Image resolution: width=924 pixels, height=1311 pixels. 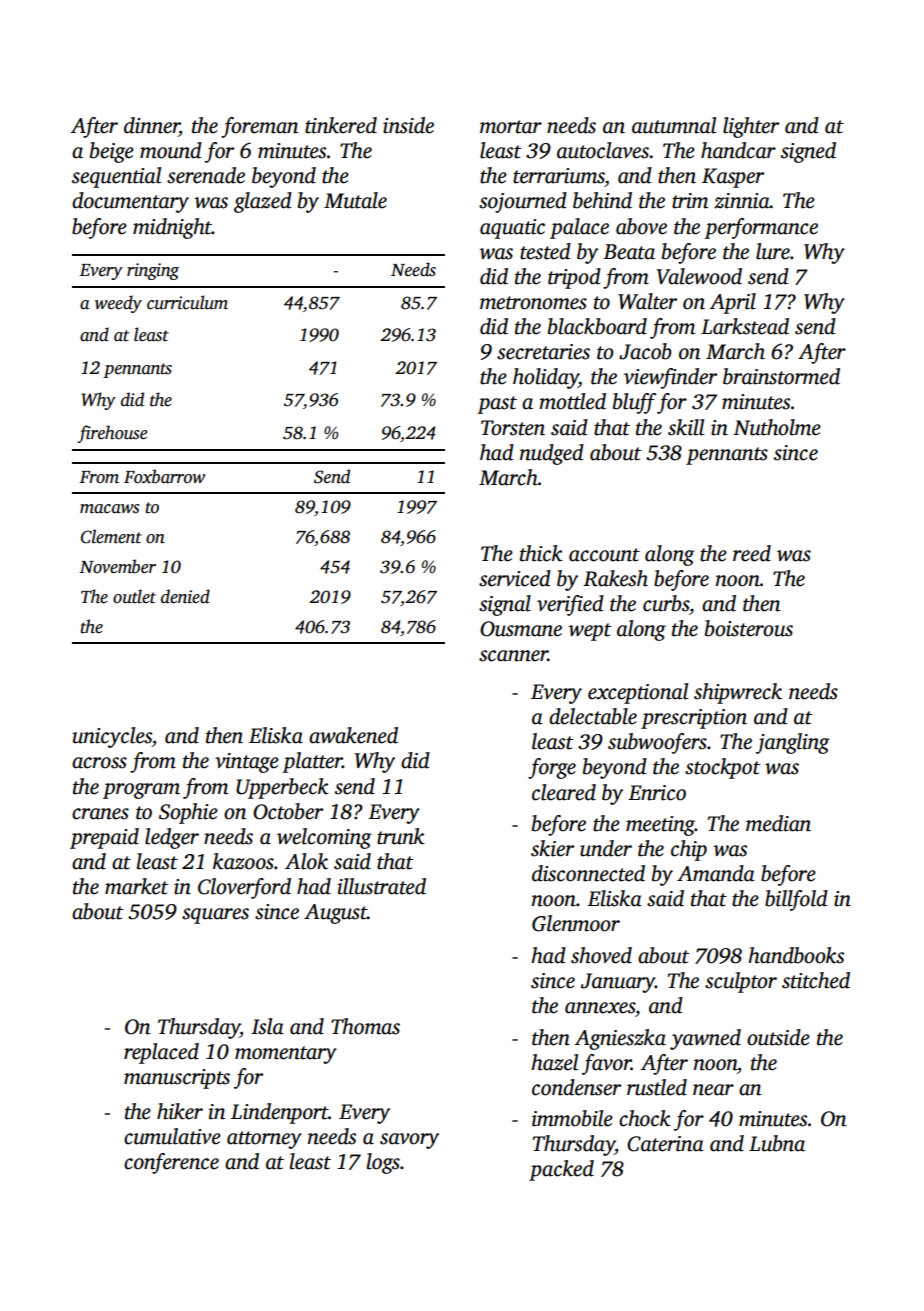 I want to click on autumnal, so click(x=674, y=125).
